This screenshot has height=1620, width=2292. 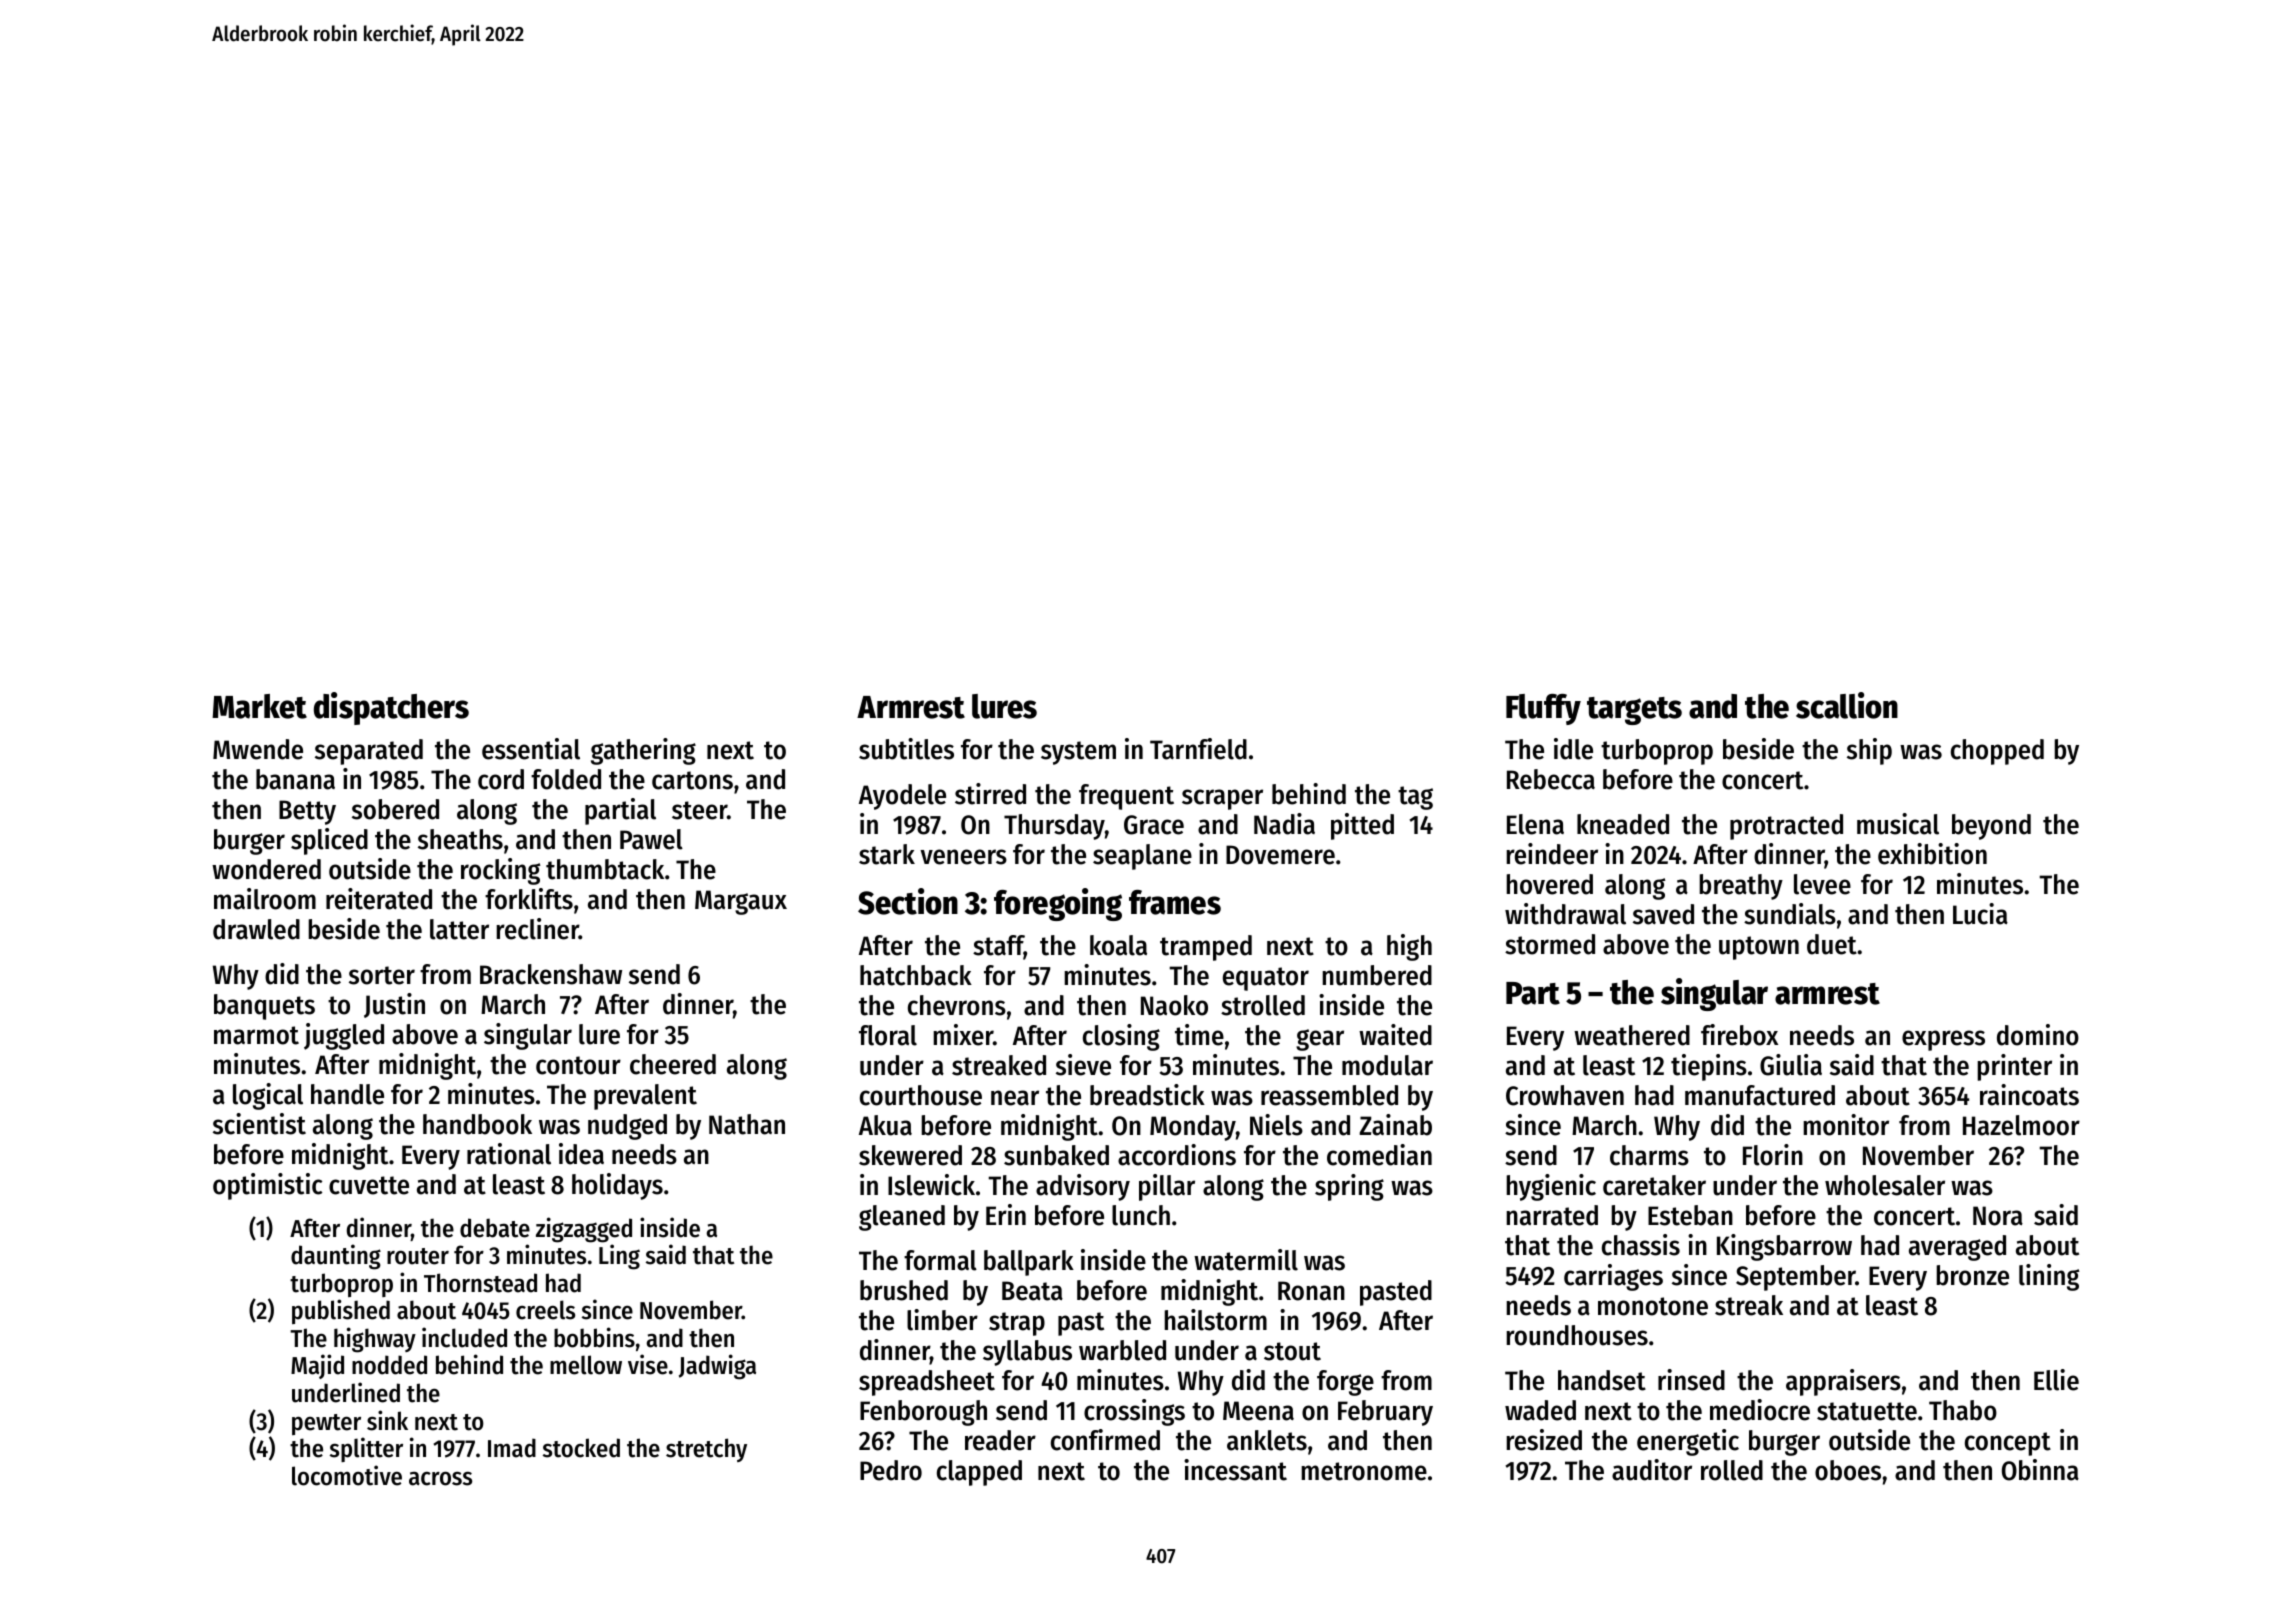 I want to click on dispatchers, so click(x=391, y=708).
